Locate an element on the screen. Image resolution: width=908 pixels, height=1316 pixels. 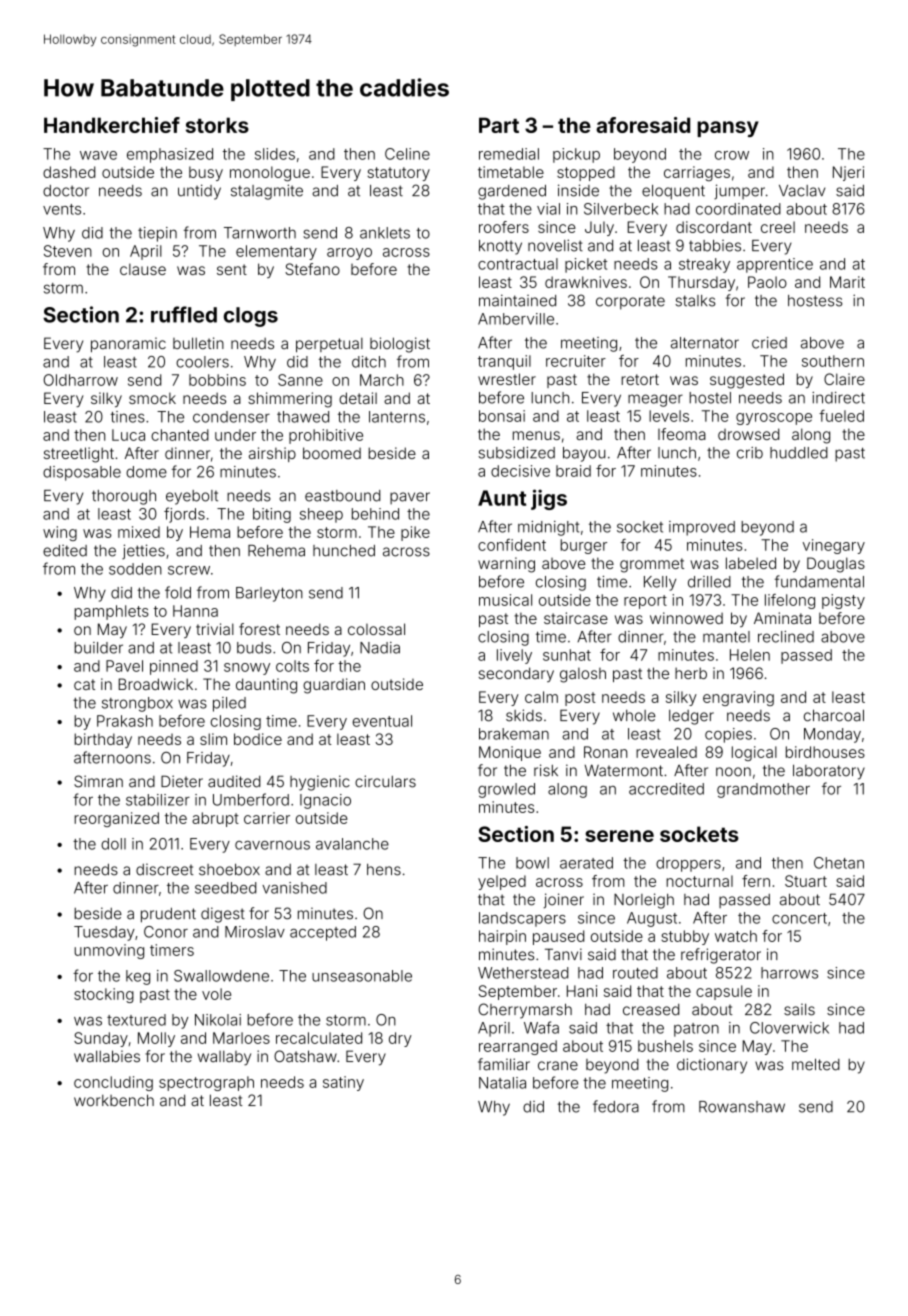
melted is located at coordinates (816, 1064).
